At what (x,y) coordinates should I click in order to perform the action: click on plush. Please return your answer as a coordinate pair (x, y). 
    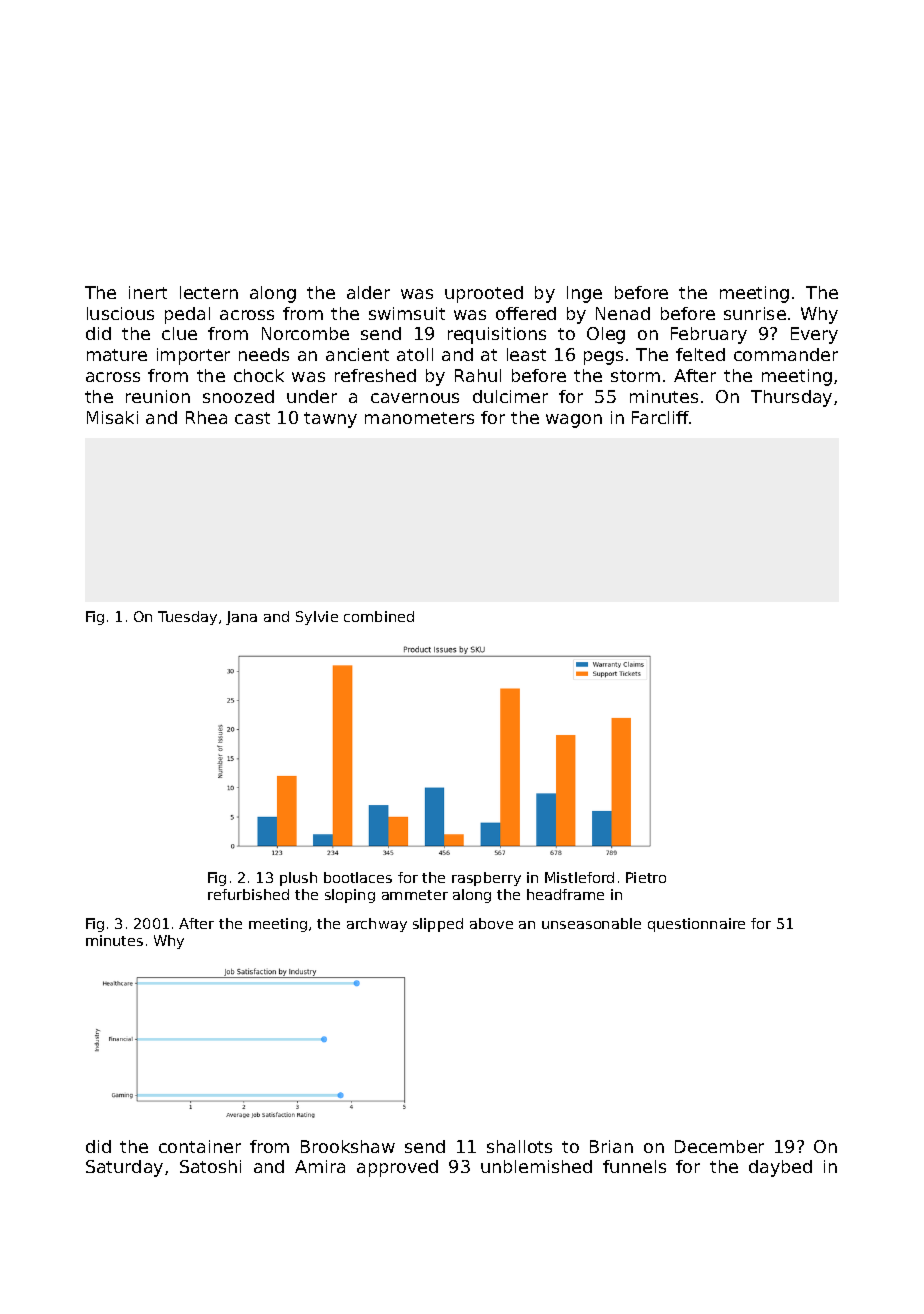
    Looking at the image, I should click on (298, 879).
